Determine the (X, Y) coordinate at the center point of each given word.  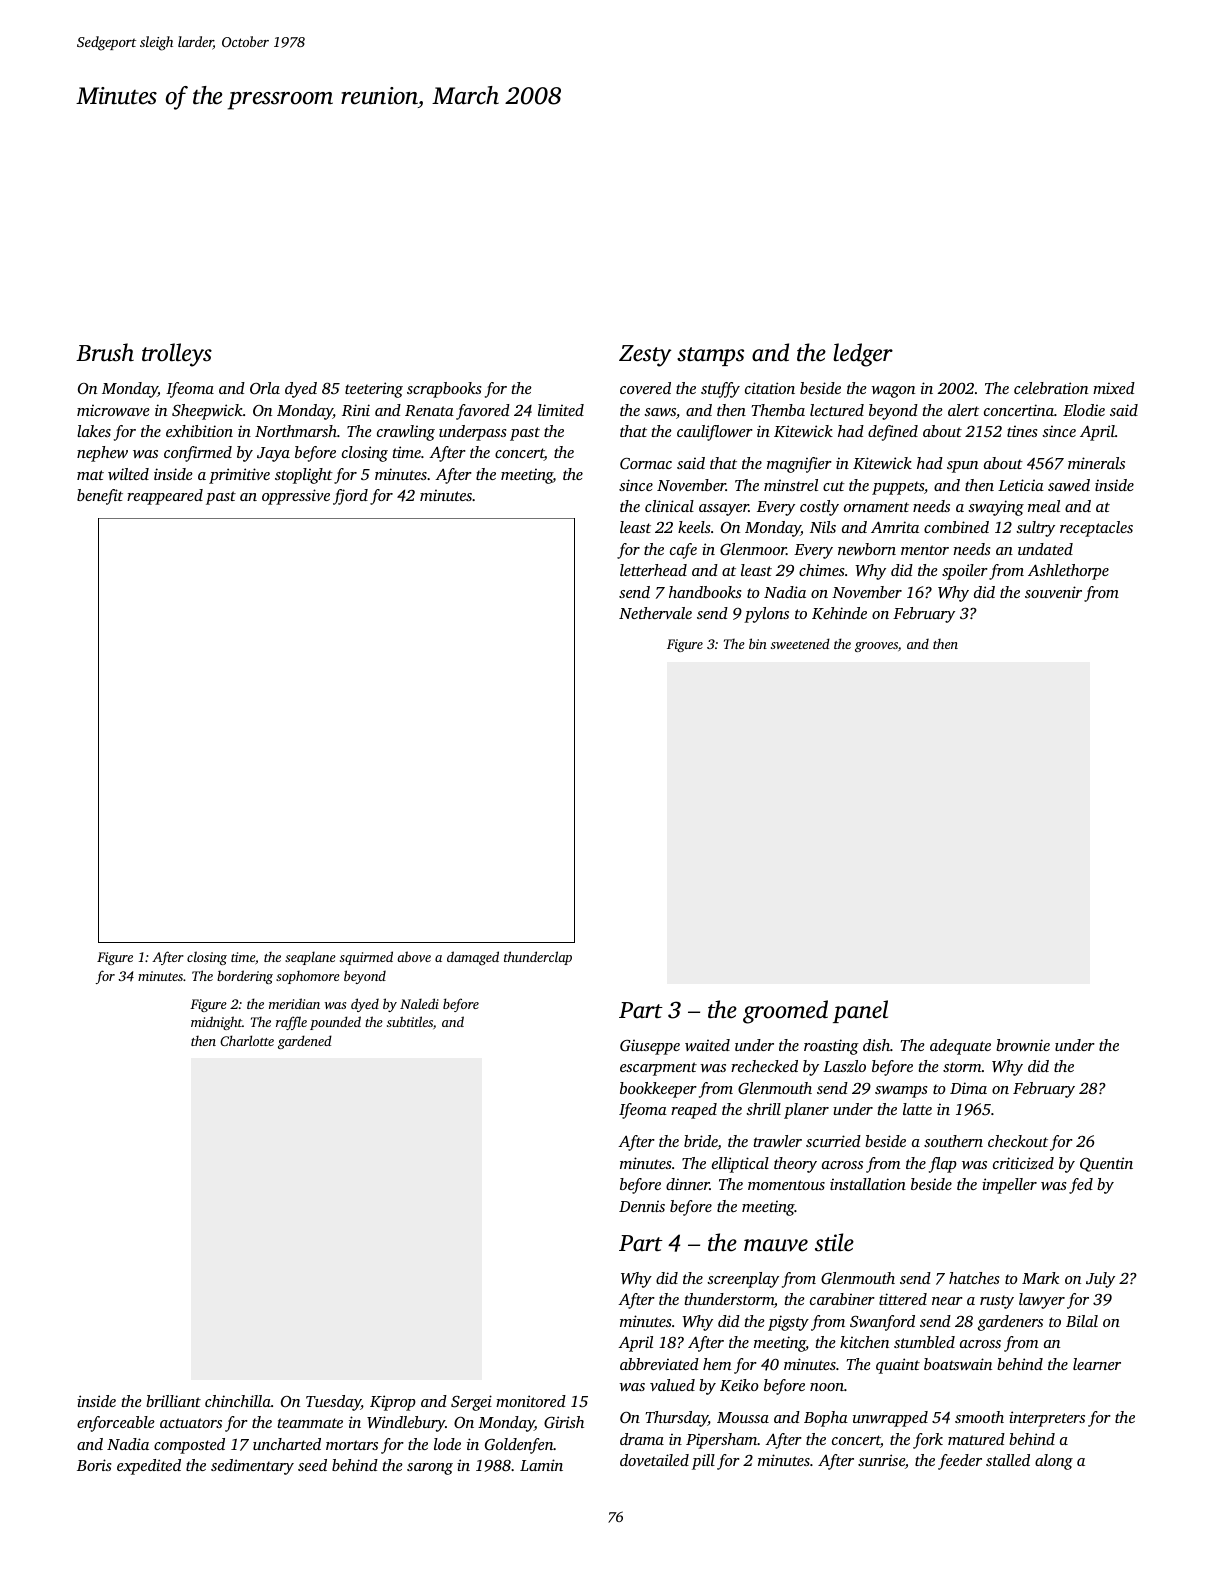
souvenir (1053, 592)
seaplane (310, 958)
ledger (863, 355)
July (1100, 1280)
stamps (710, 356)
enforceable (116, 1424)
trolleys (177, 355)
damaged (473, 958)
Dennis (642, 1206)
